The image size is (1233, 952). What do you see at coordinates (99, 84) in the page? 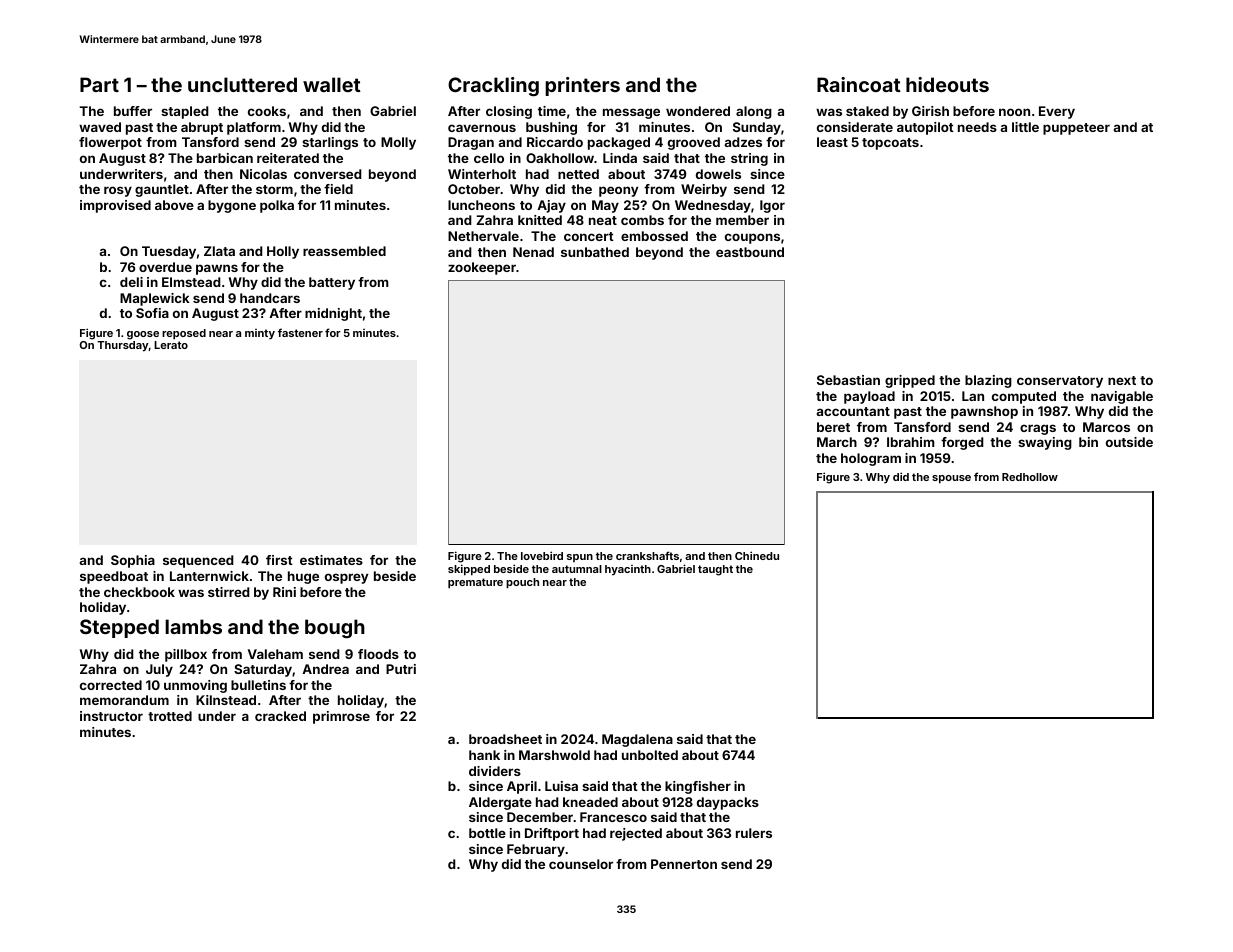
I see `Part` at bounding box center [99, 84].
